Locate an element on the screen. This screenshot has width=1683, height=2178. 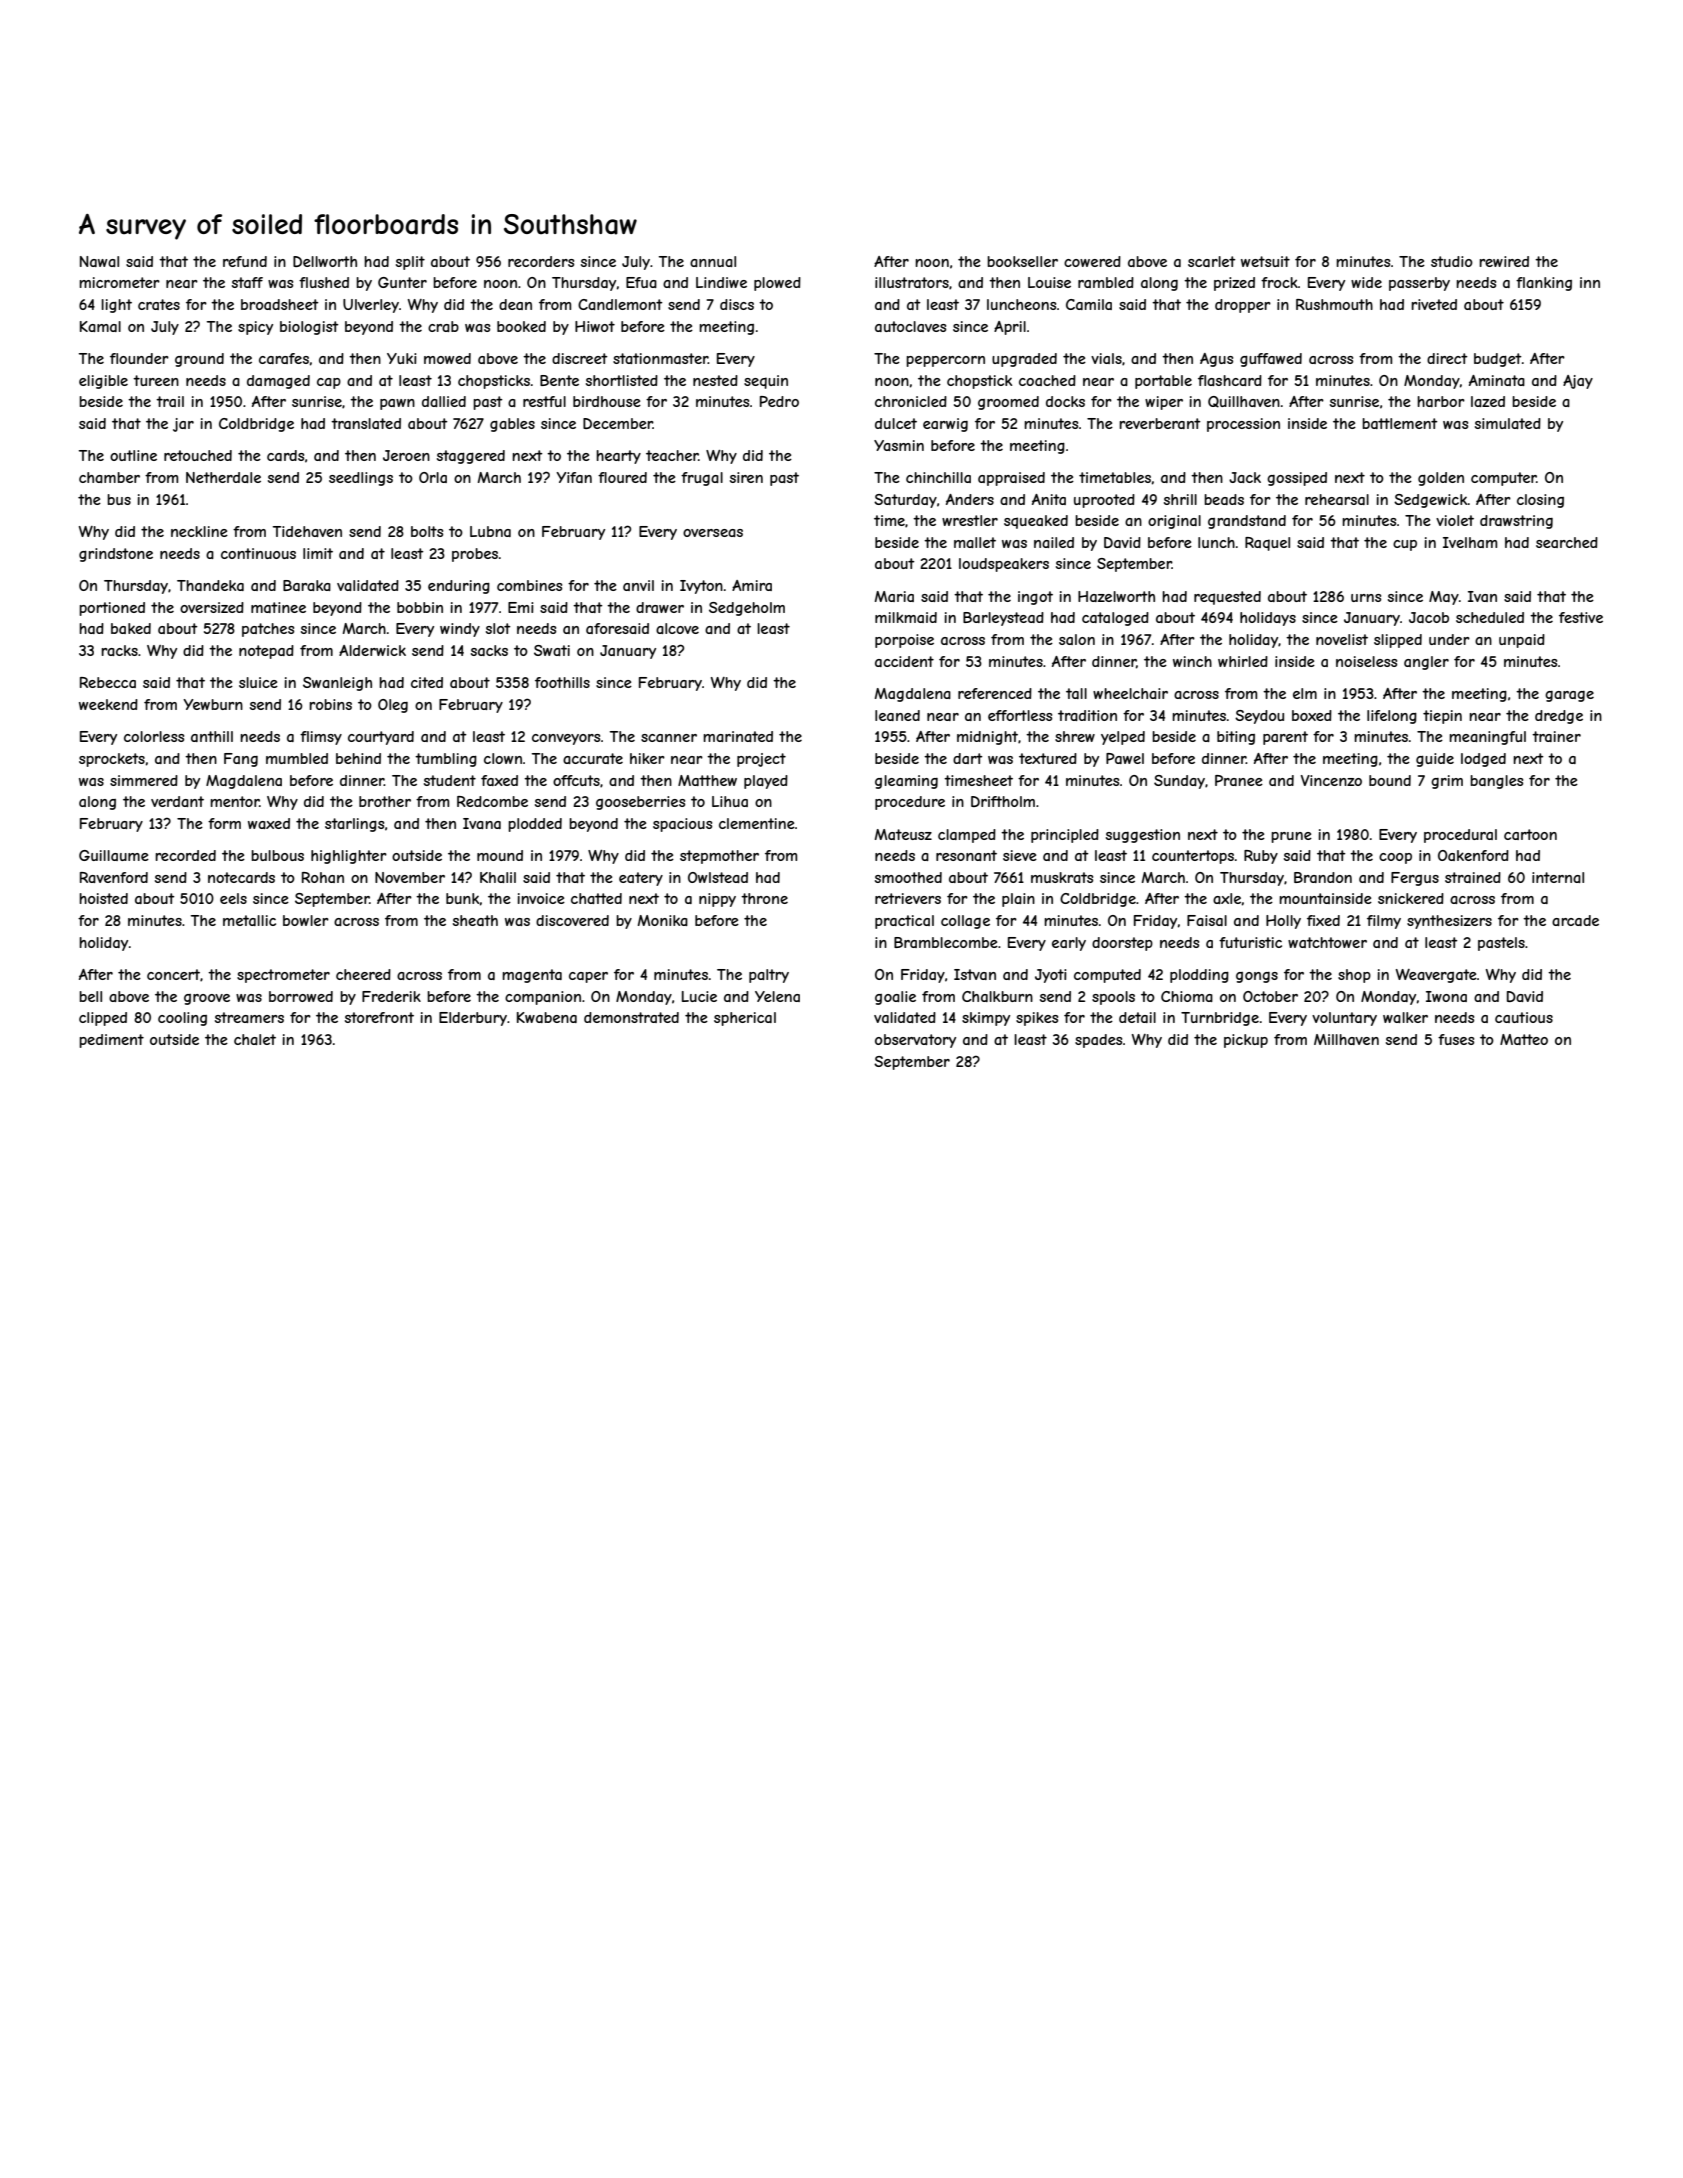
simmered is located at coordinates (144, 780).
